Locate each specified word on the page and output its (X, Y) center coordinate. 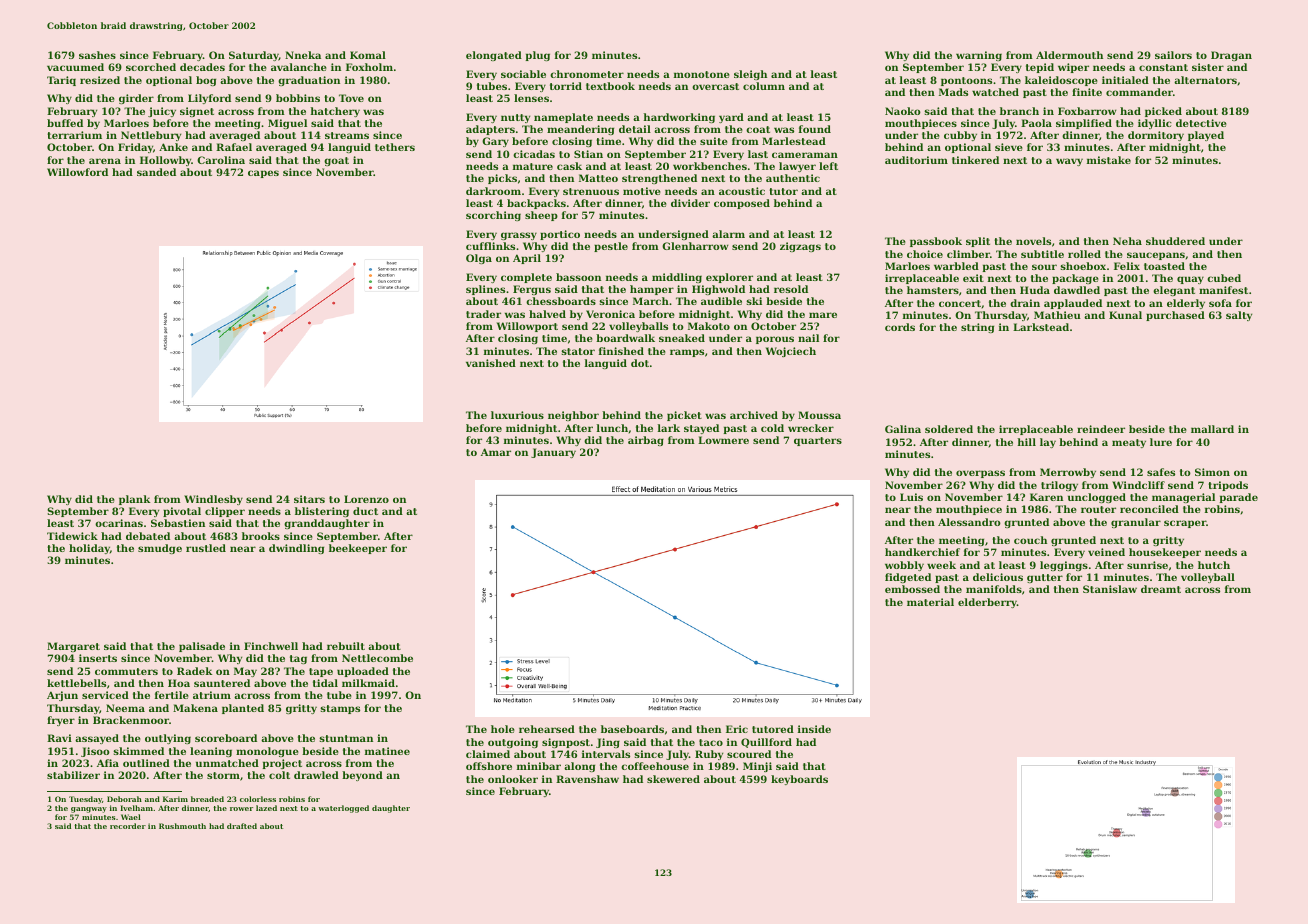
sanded (156, 172)
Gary (495, 142)
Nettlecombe (377, 658)
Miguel (287, 124)
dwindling (296, 549)
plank (134, 500)
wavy (1069, 162)
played (1206, 136)
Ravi (59, 738)
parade (1238, 498)
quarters (818, 441)
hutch (1214, 565)
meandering (580, 130)
